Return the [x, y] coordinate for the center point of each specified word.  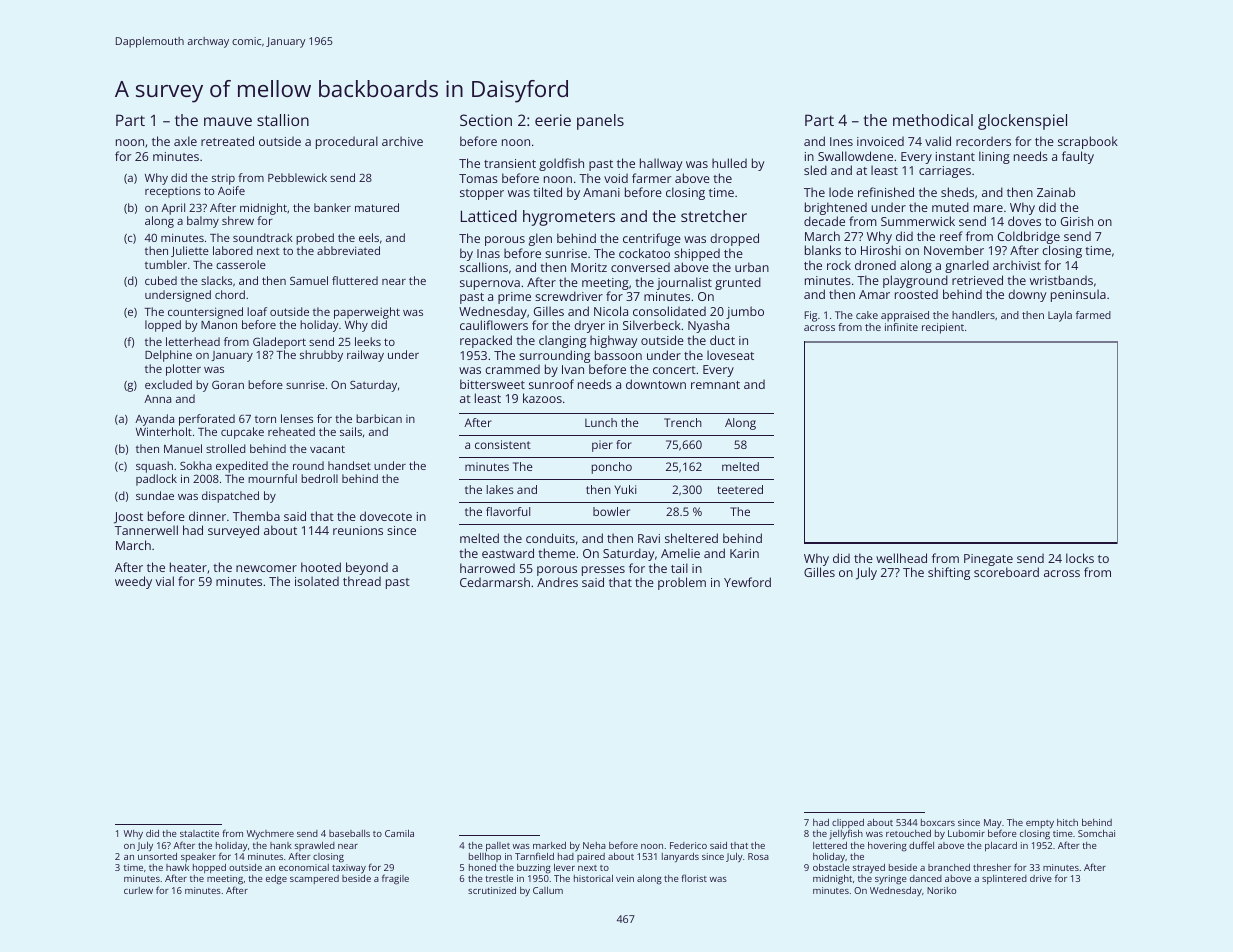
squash [154, 467]
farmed [1093, 315]
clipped [848, 824]
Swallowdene [855, 156]
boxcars [938, 822]
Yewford [747, 582]
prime [514, 298]
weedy [133, 582]
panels [600, 122]
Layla [1060, 316]
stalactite [199, 833]
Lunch [601, 422]
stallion [283, 120]
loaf [257, 311]
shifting [949, 573]
